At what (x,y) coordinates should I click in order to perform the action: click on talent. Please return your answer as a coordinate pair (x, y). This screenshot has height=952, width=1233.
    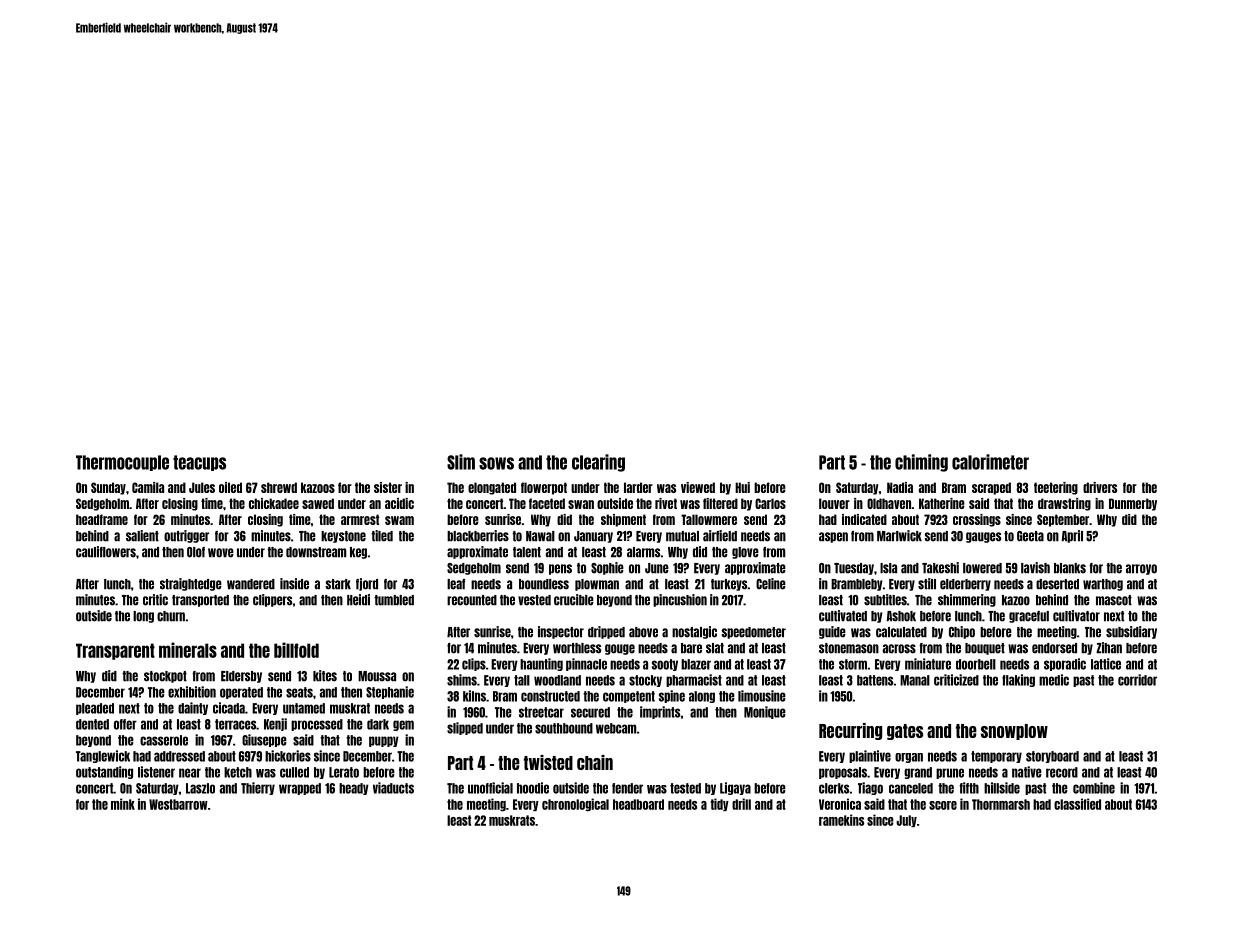
    Looking at the image, I should click on (527, 552).
